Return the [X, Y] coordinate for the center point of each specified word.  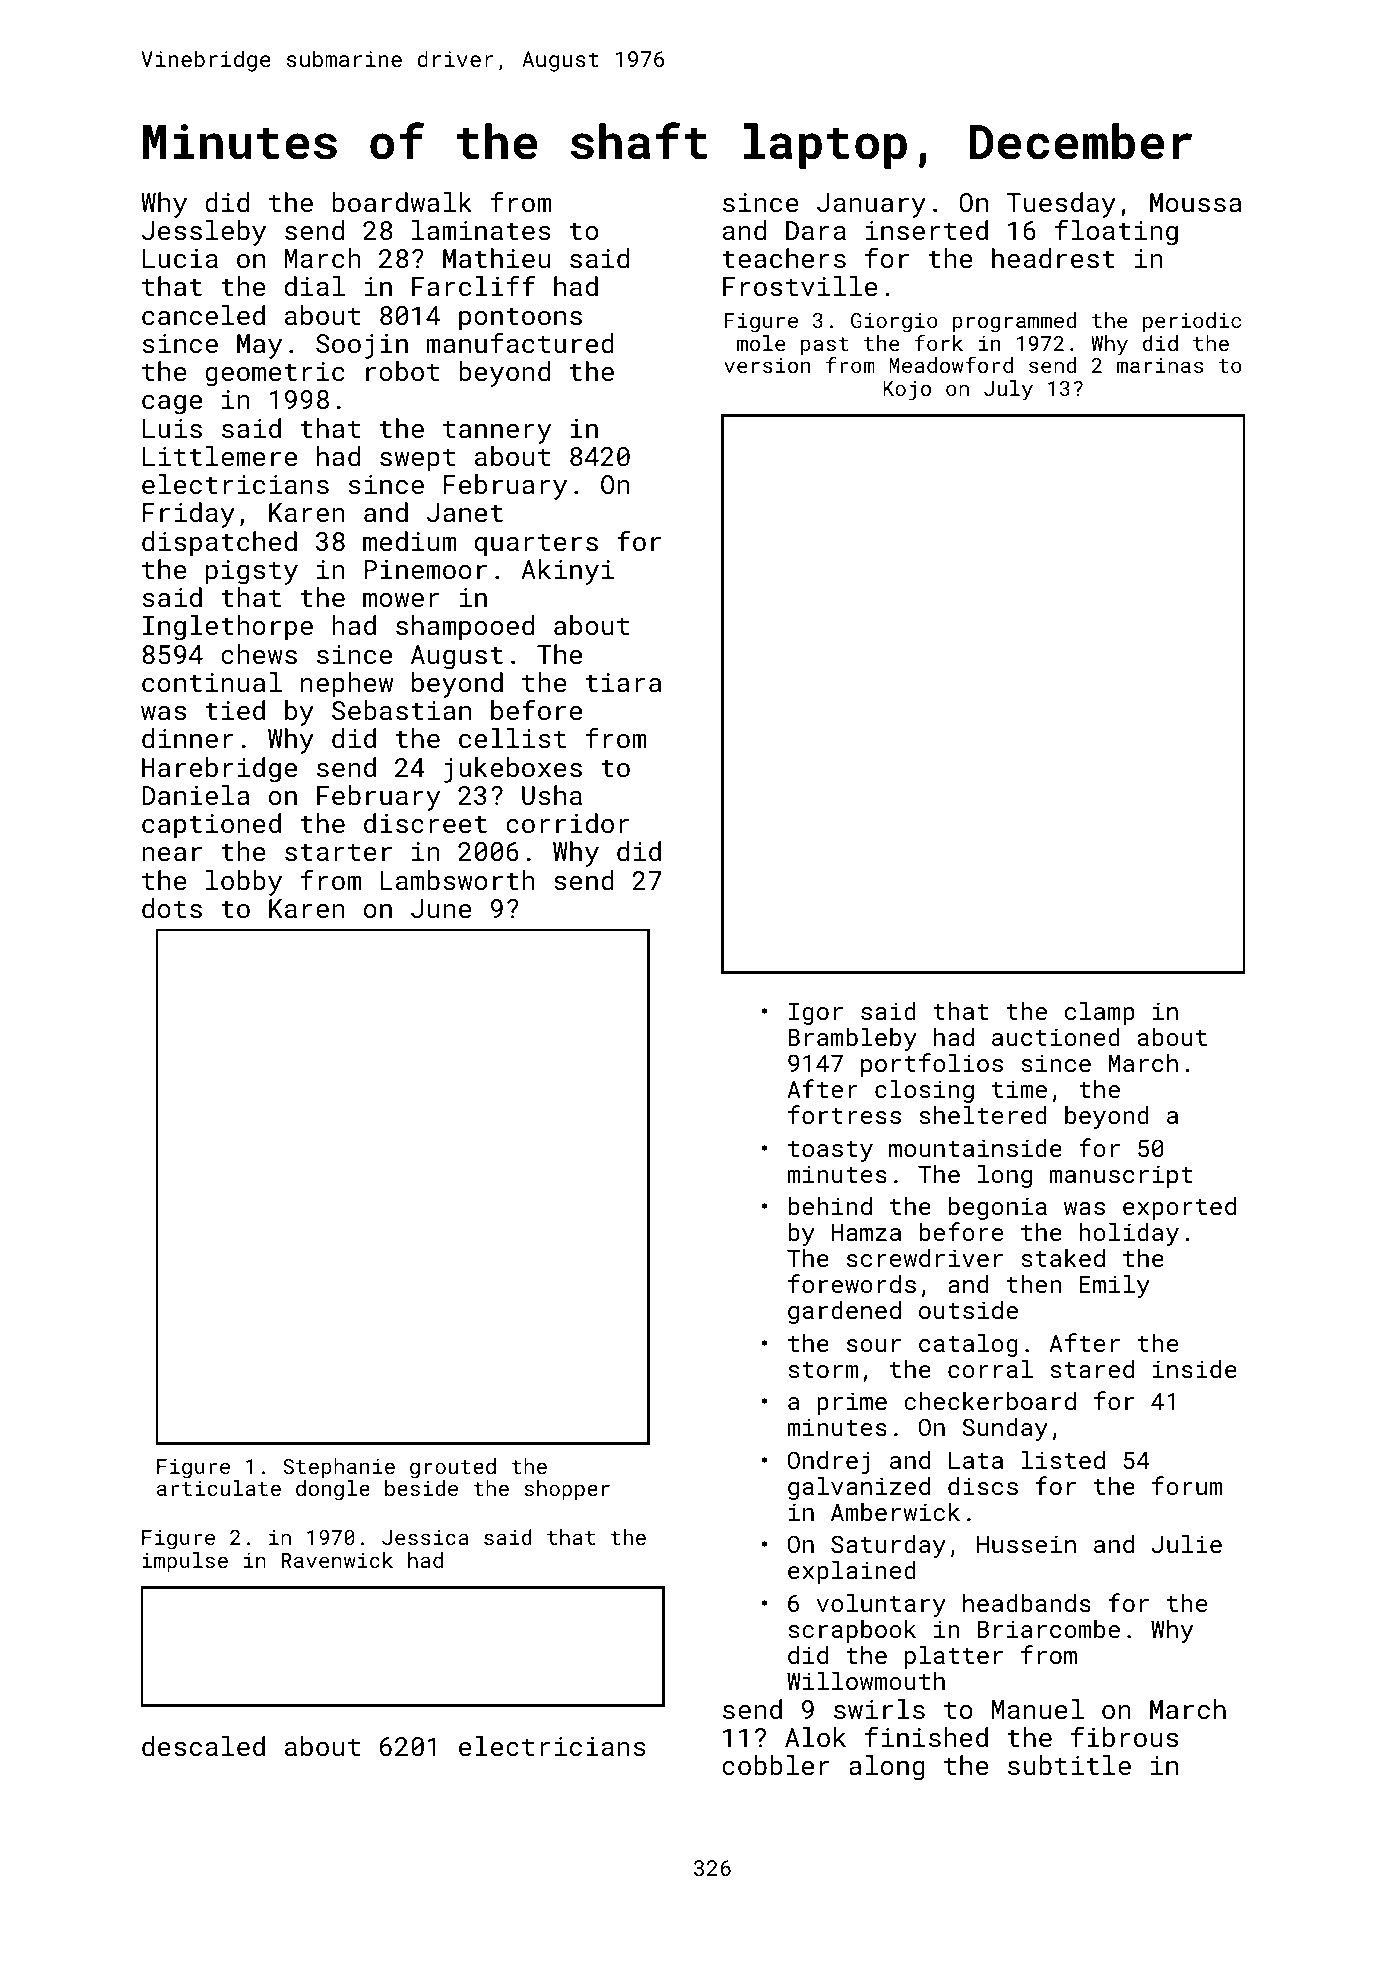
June [441, 908]
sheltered [983, 1115]
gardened [844, 1312]
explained [852, 1572]
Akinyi [567, 572]
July [1008, 390]
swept [417, 460]
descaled [203, 1746]
